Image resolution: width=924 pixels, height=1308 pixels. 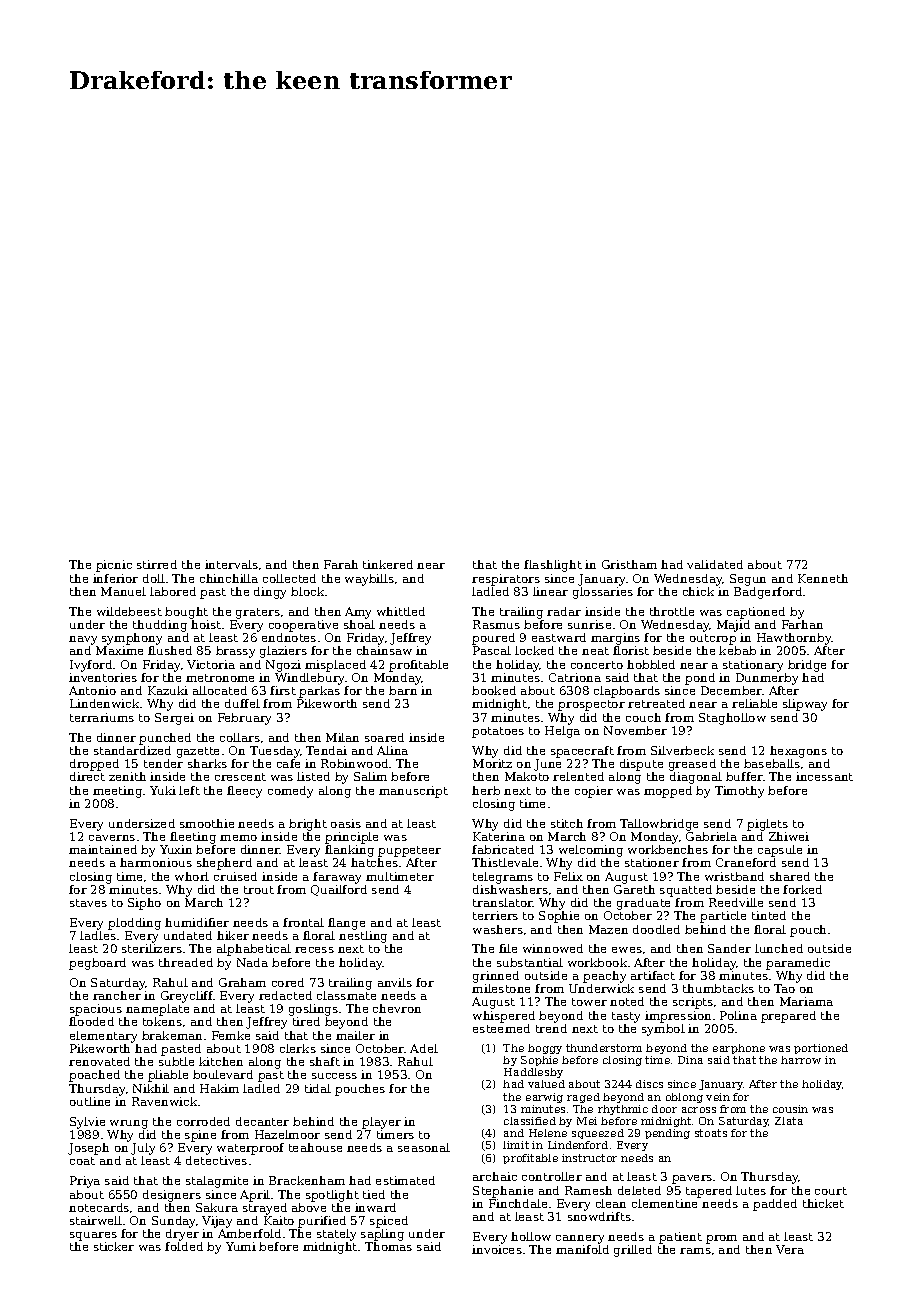 I want to click on paramedic, so click(x=798, y=964).
